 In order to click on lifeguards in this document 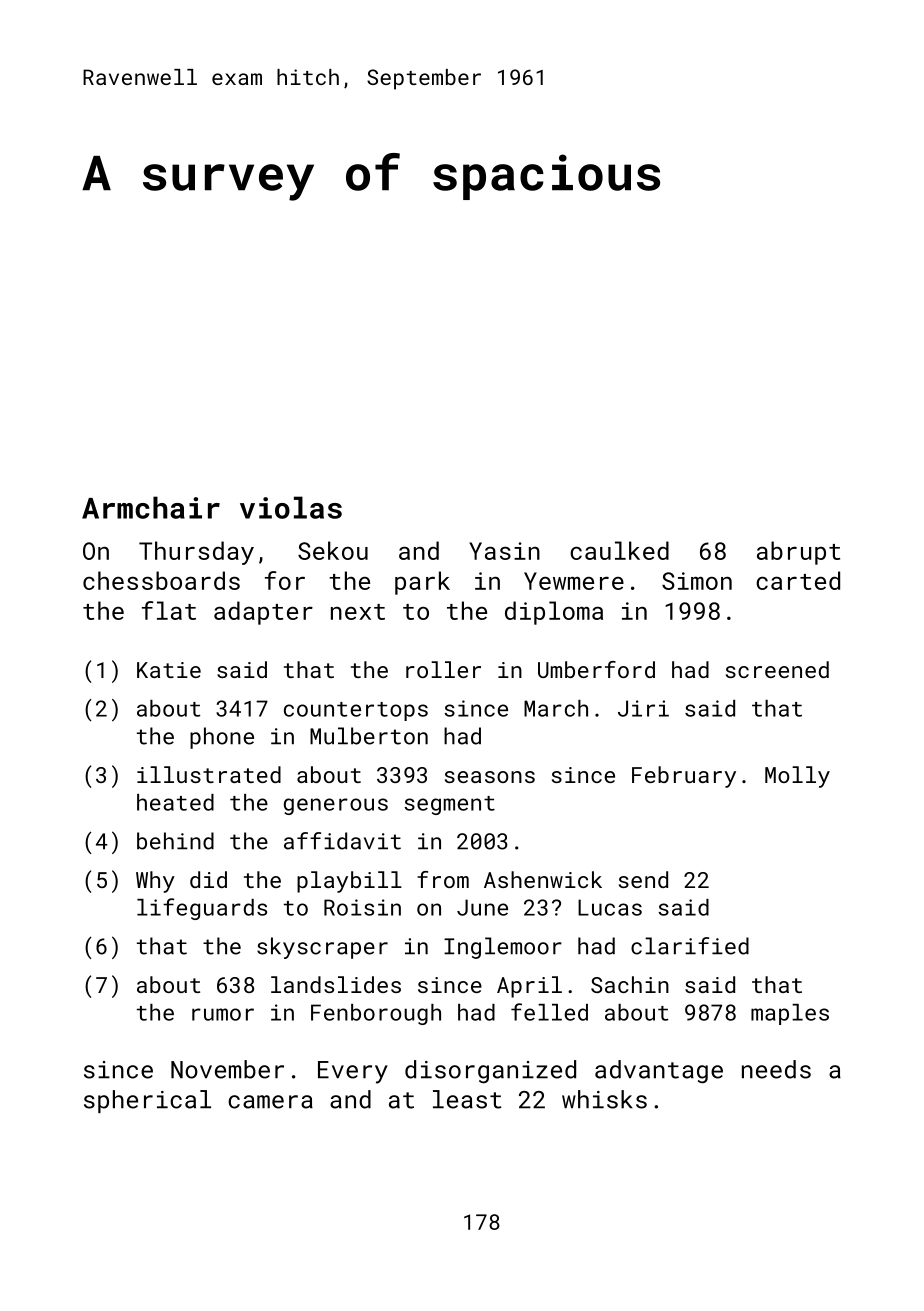, I will do `click(202, 909)`.
